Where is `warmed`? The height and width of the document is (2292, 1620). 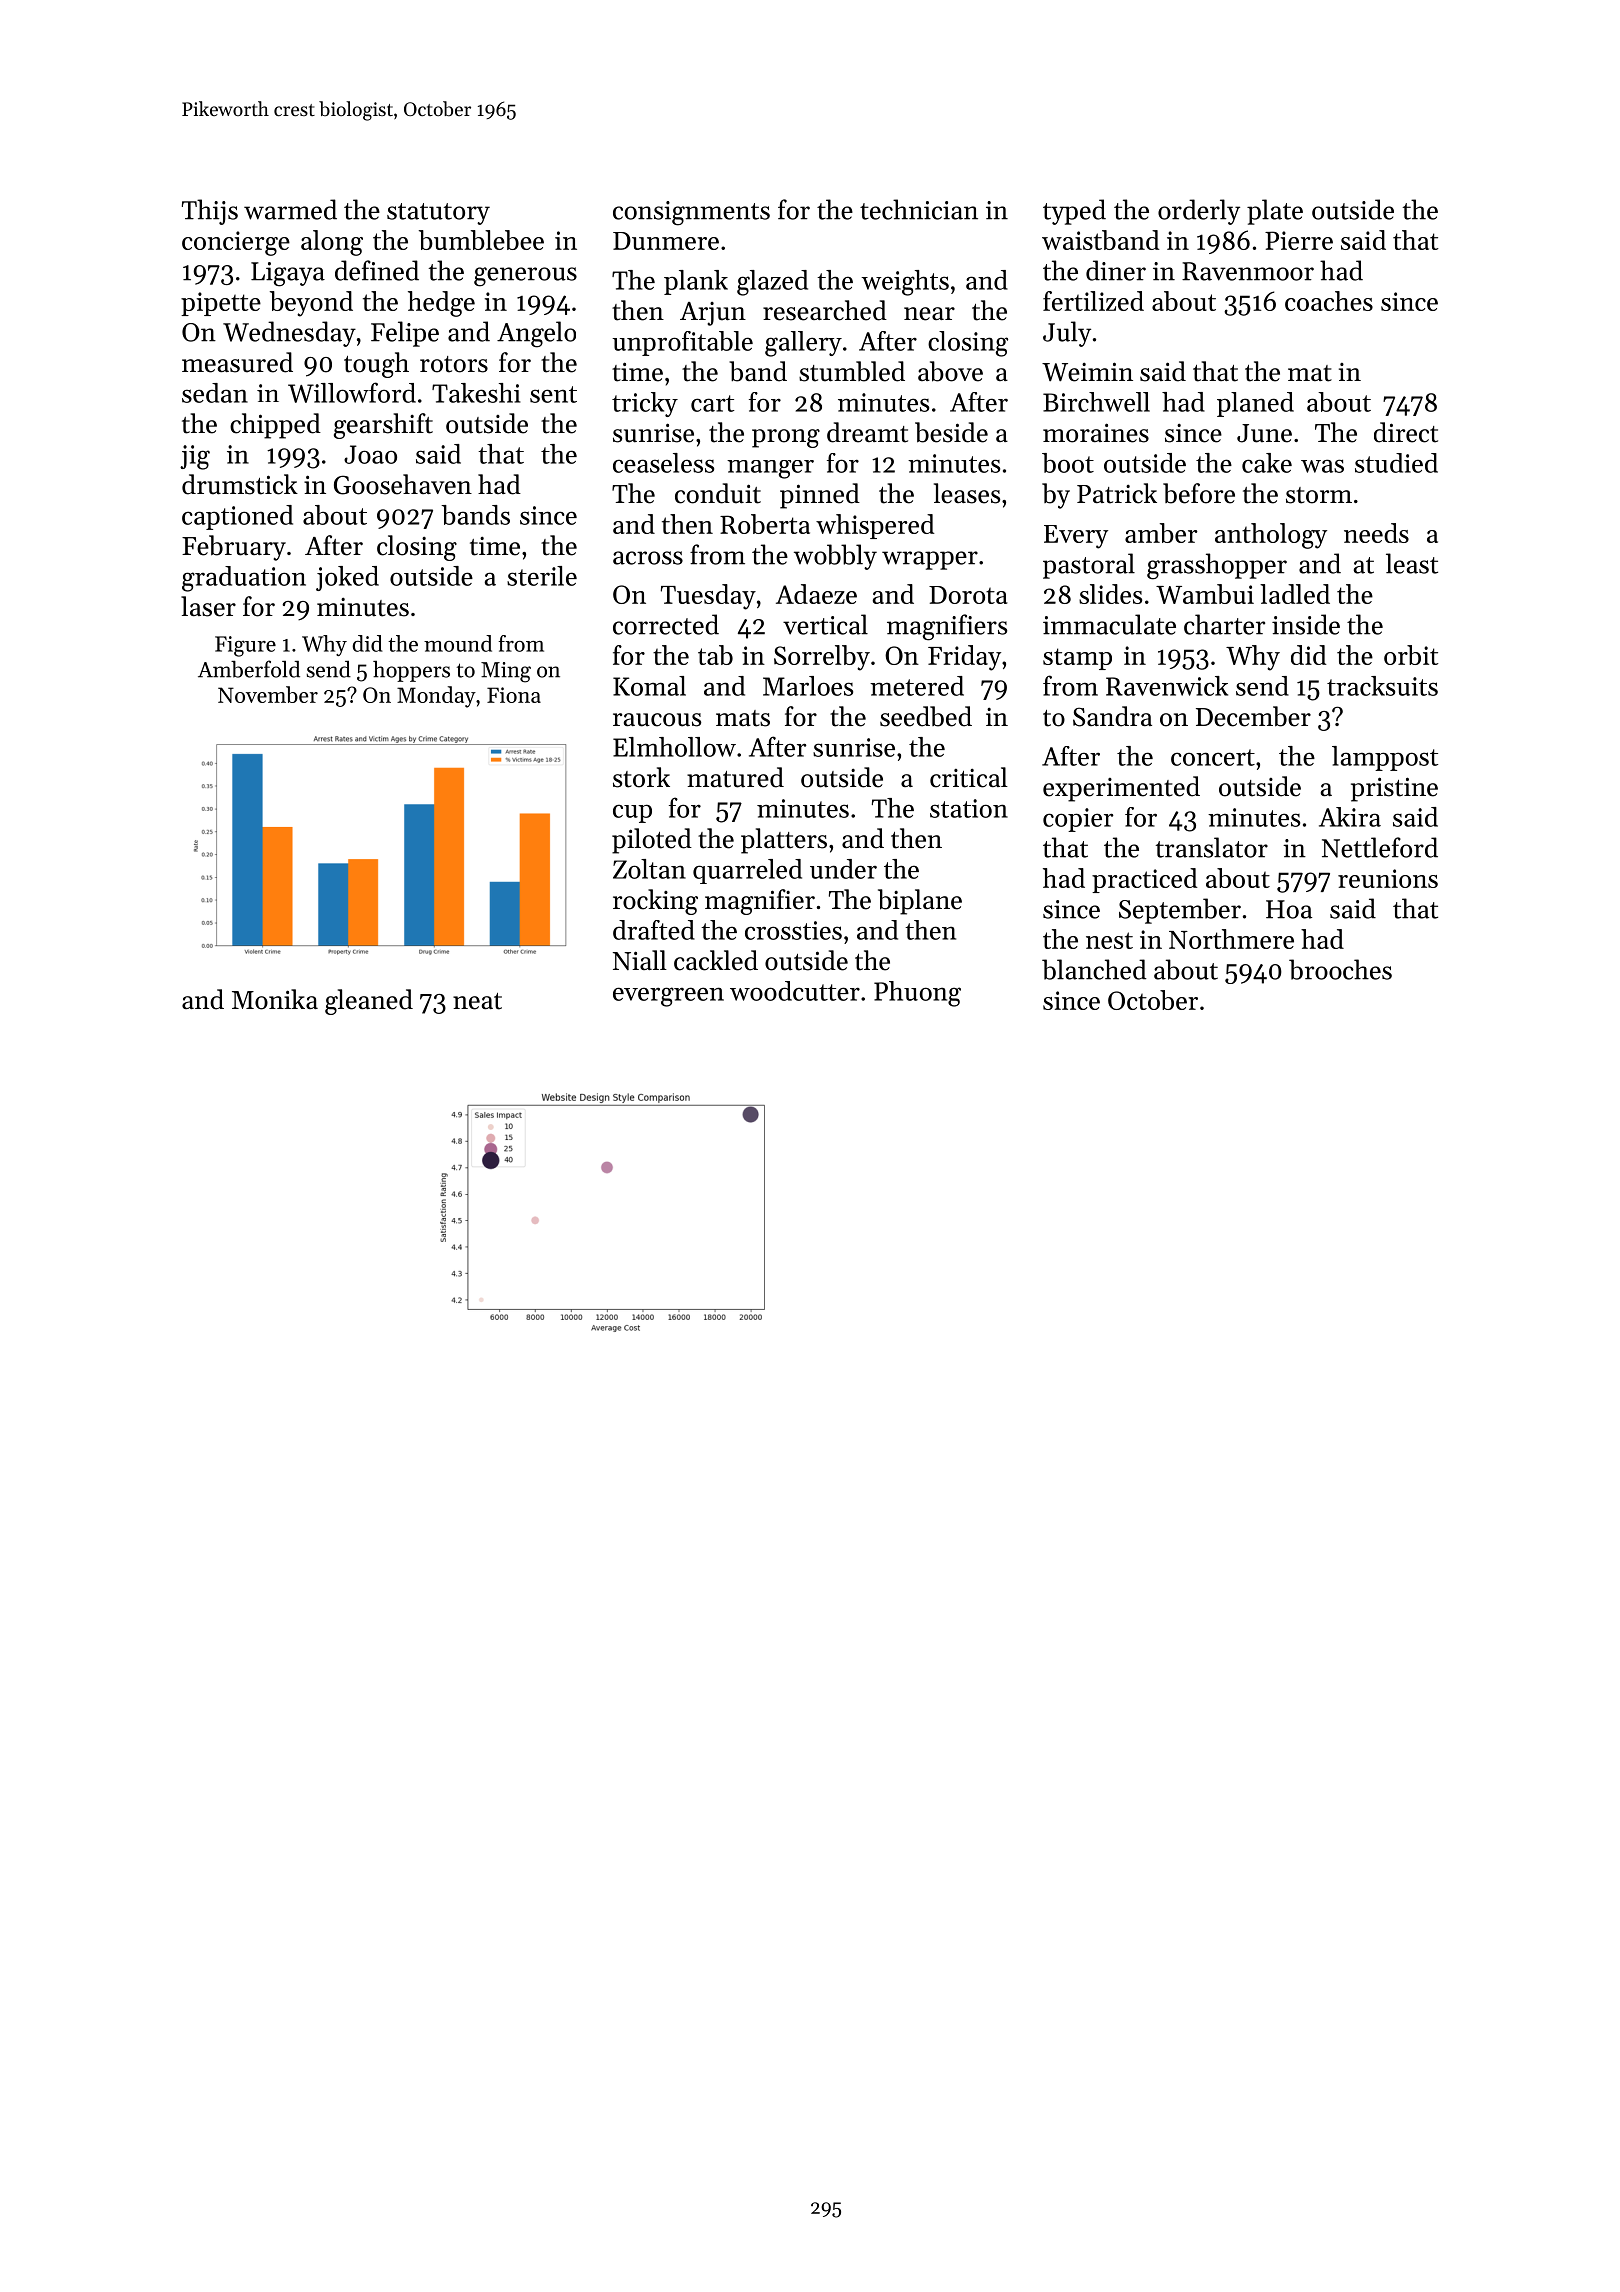
warmed is located at coordinates (290, 209).
